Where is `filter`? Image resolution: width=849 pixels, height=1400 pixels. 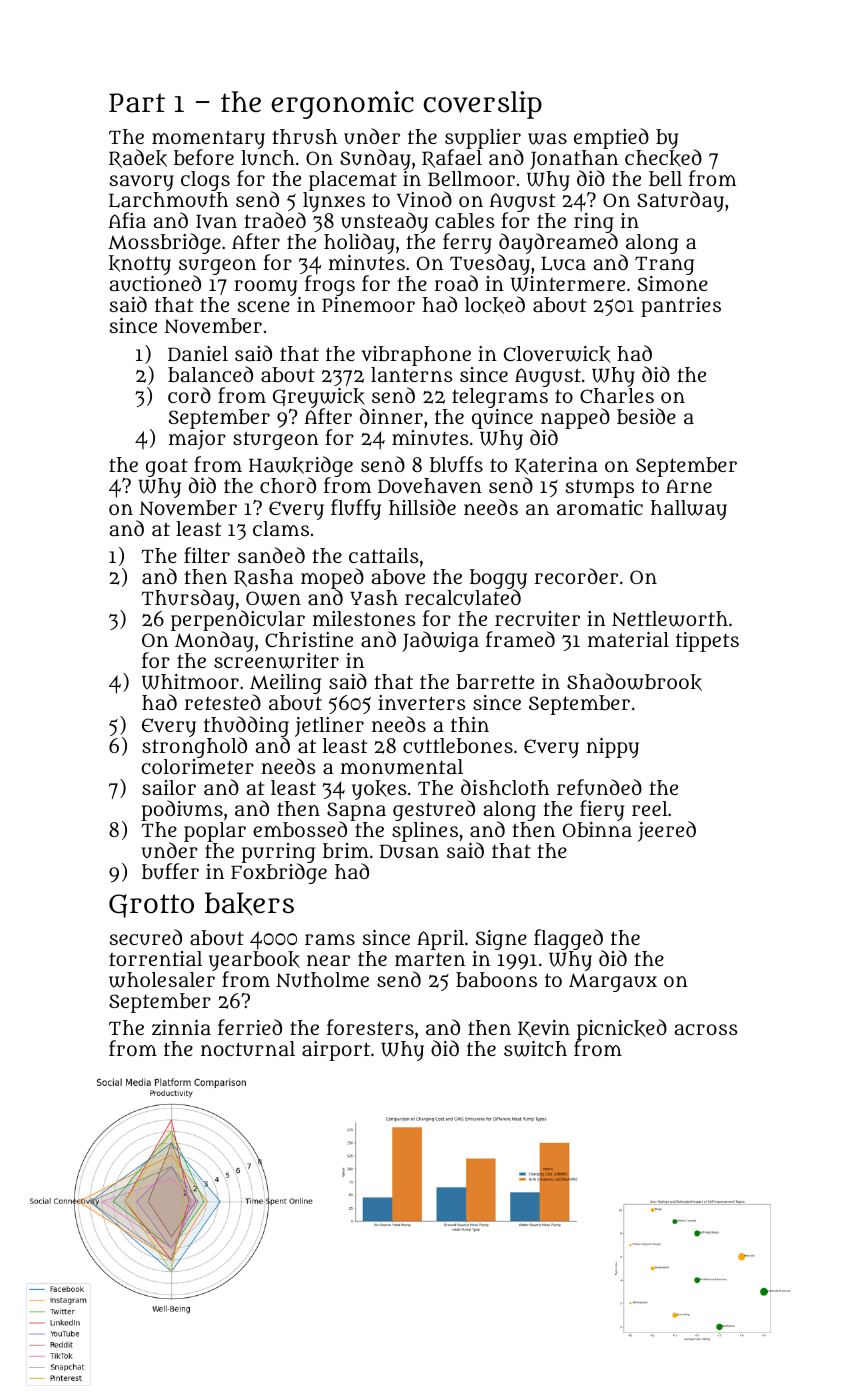
filter is located at coordinates (207, 555).
